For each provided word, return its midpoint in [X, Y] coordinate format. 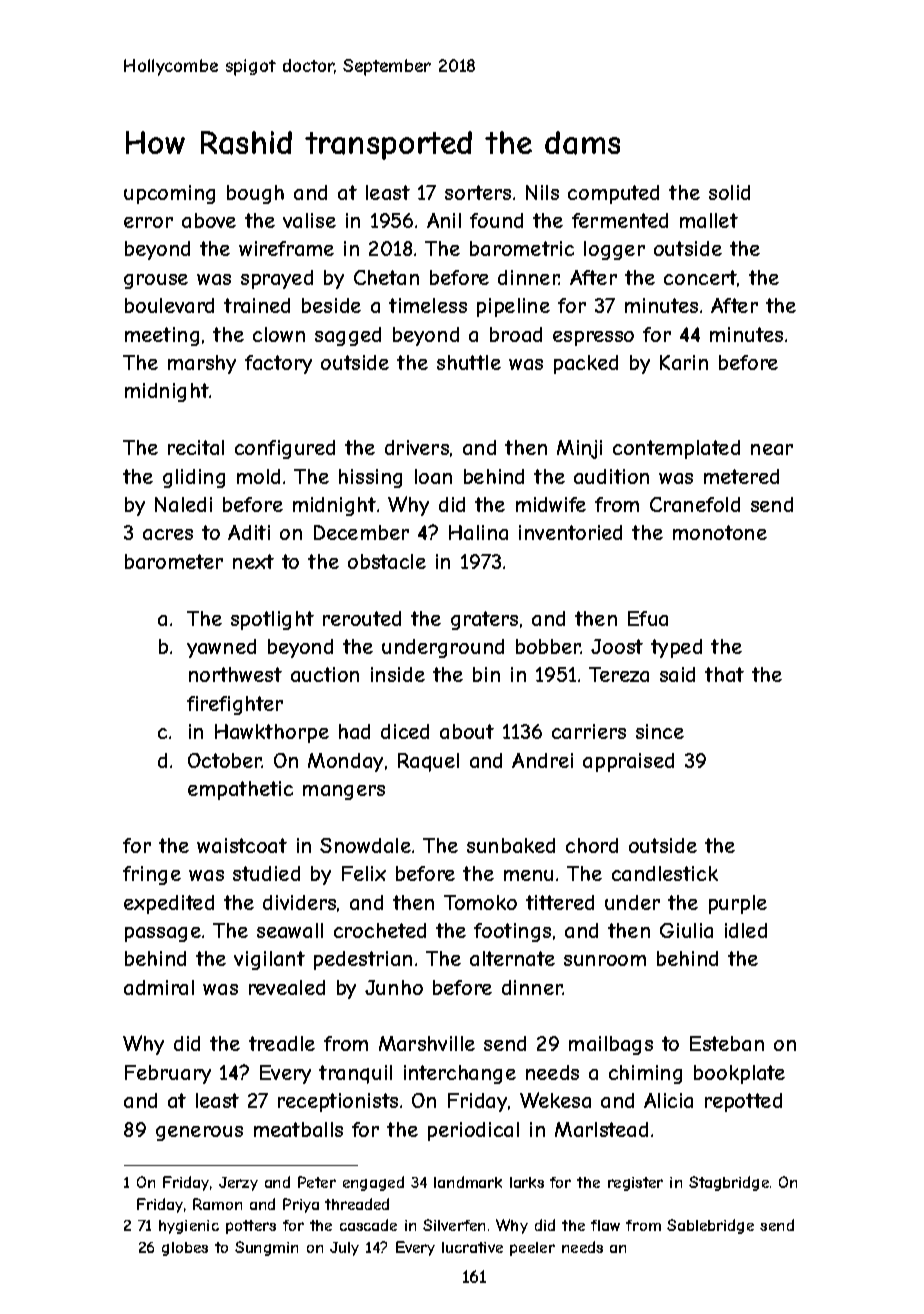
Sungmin [266, 1248]
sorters [478, 192]
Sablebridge [710, 1226]
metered [741, 476]
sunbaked [511, 845]
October [225, 760]
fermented [620, 220]
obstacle [387, 561]
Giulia [686, 930]
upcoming [169, 194]
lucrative [472, 1247]
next [253, 561]
